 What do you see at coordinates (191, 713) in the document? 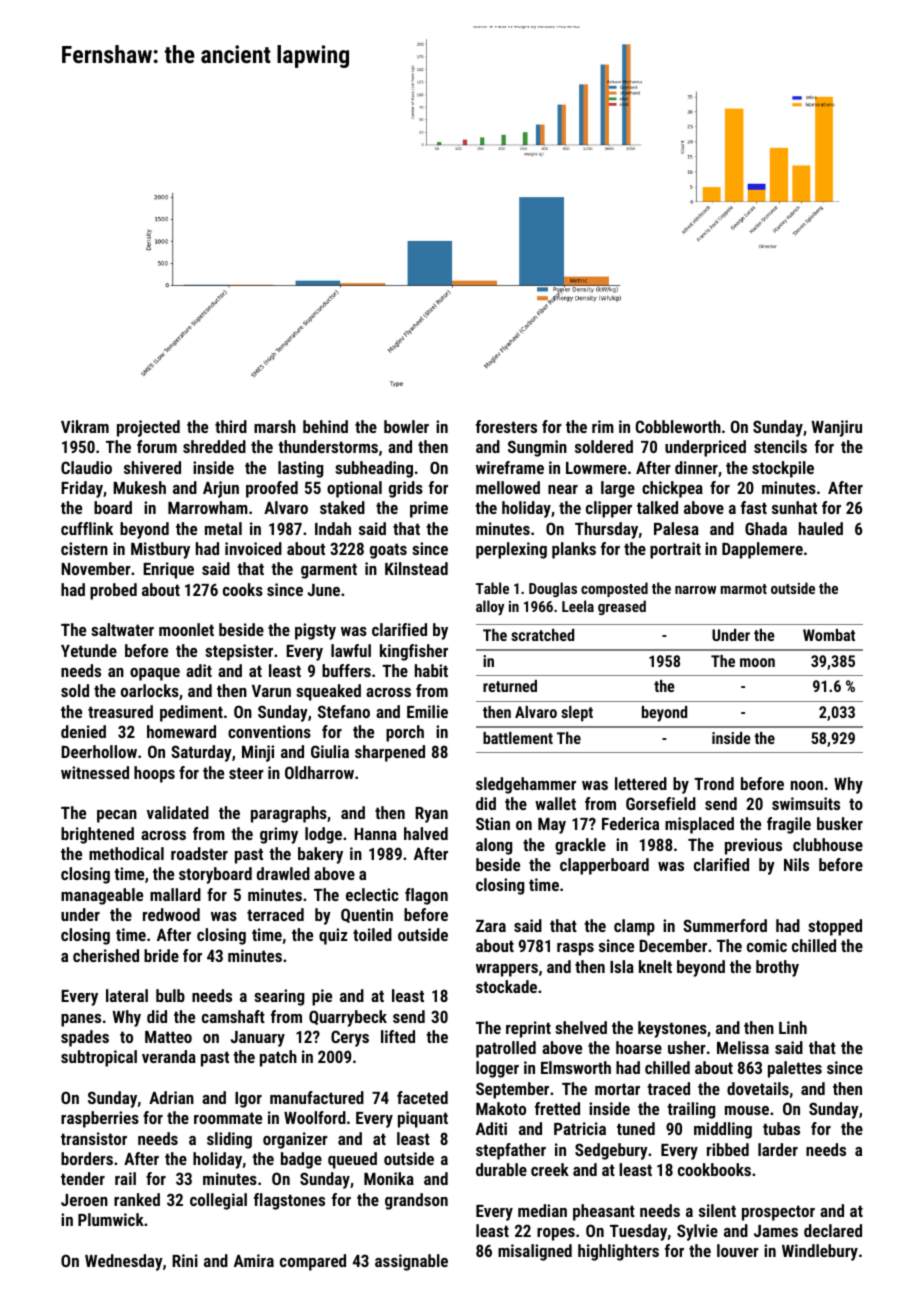
I see `pediment` at bounding box center [191, 713].
